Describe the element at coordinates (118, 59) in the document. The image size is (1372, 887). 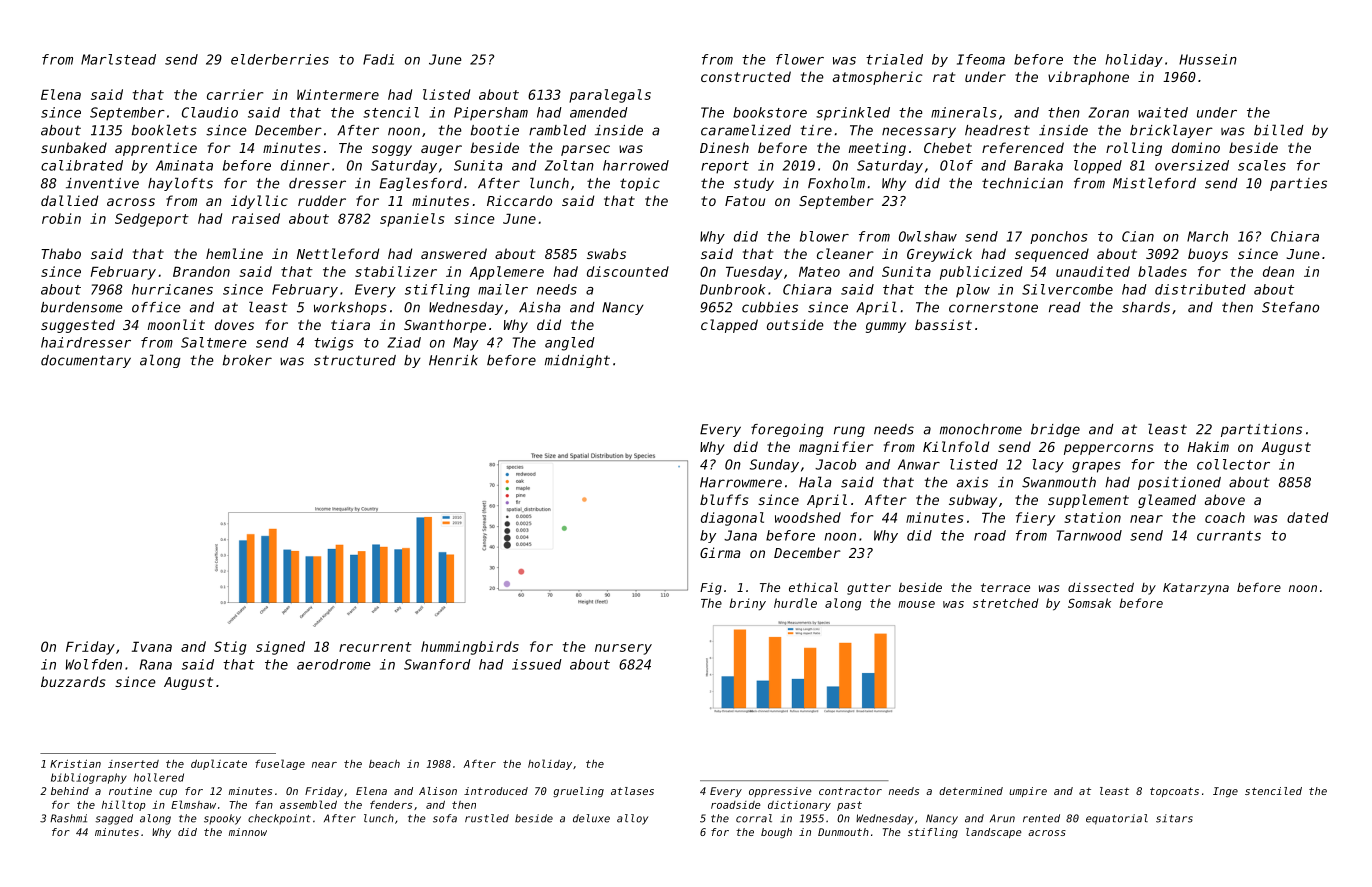
I see `Marlstead` at that location.
